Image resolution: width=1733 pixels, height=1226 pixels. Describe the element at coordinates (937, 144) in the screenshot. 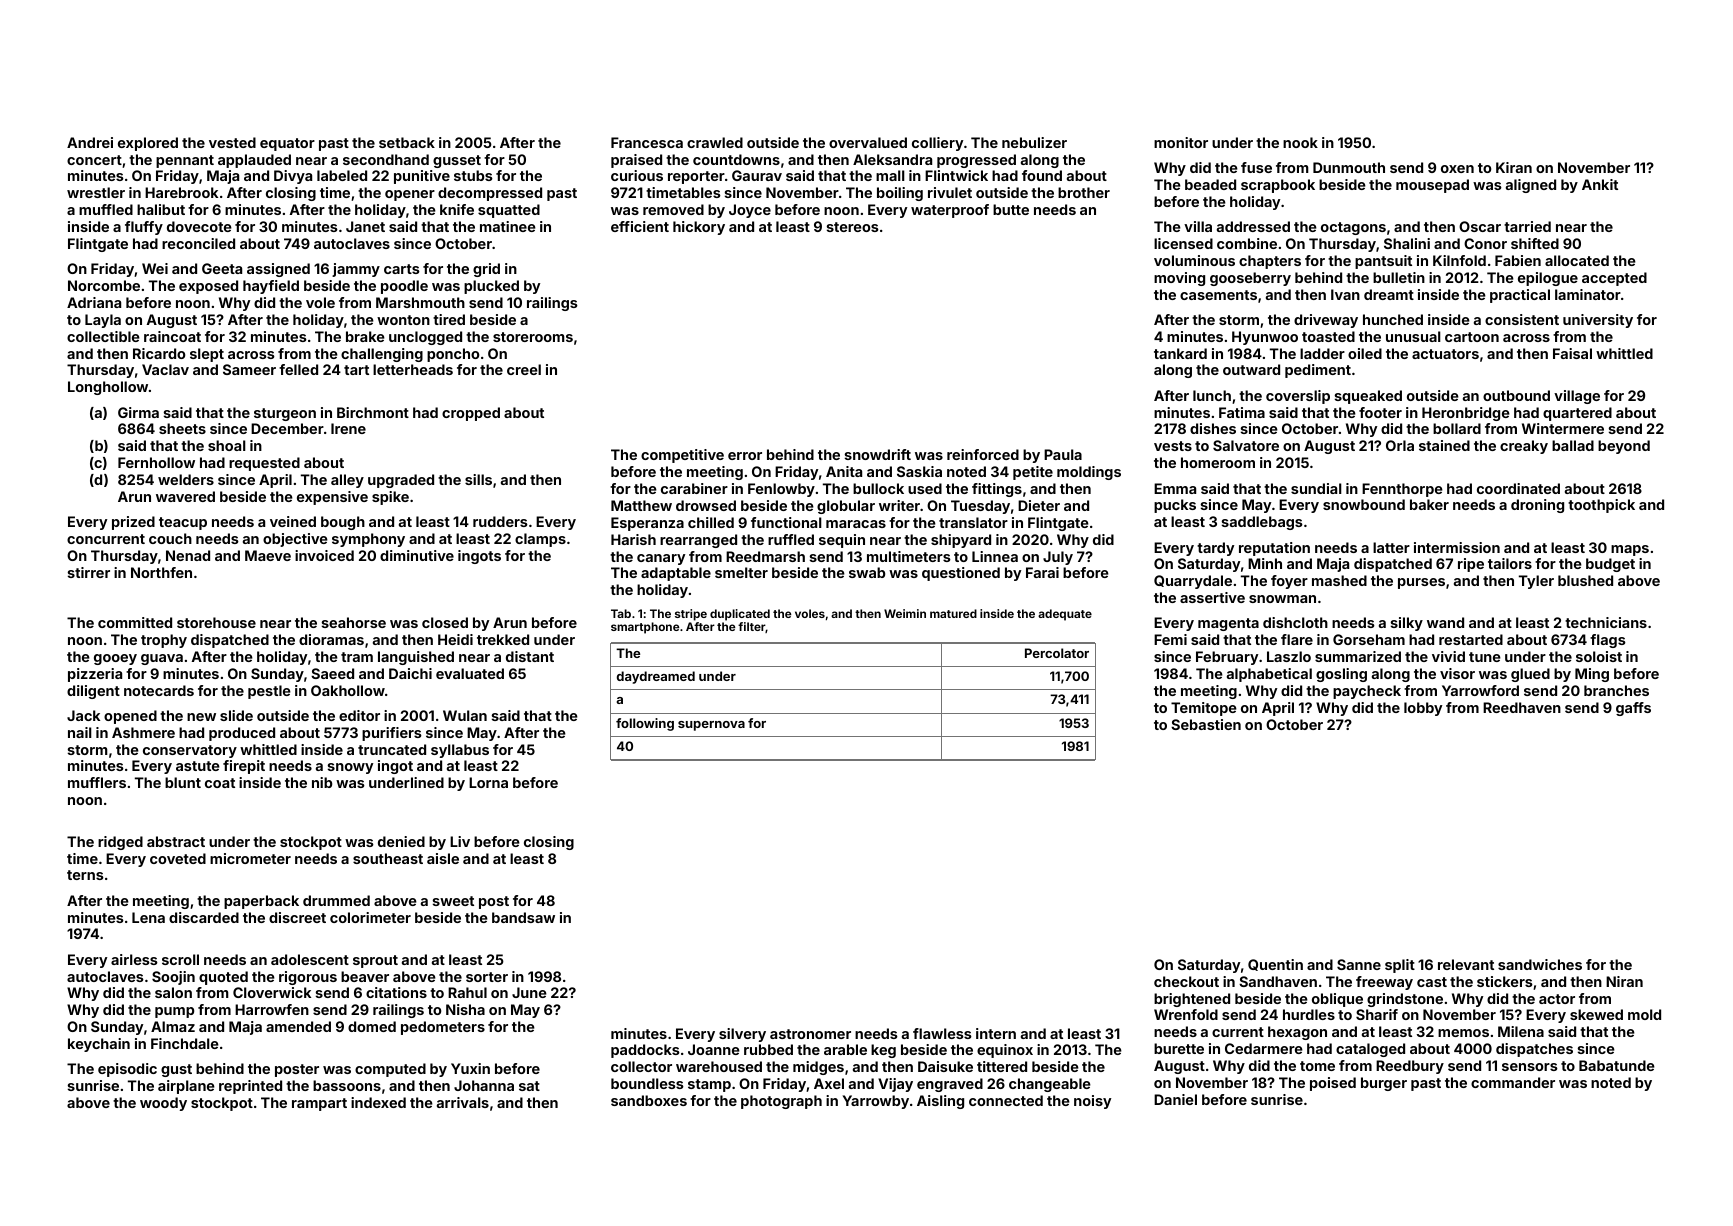

I see `colliery` at that location.
